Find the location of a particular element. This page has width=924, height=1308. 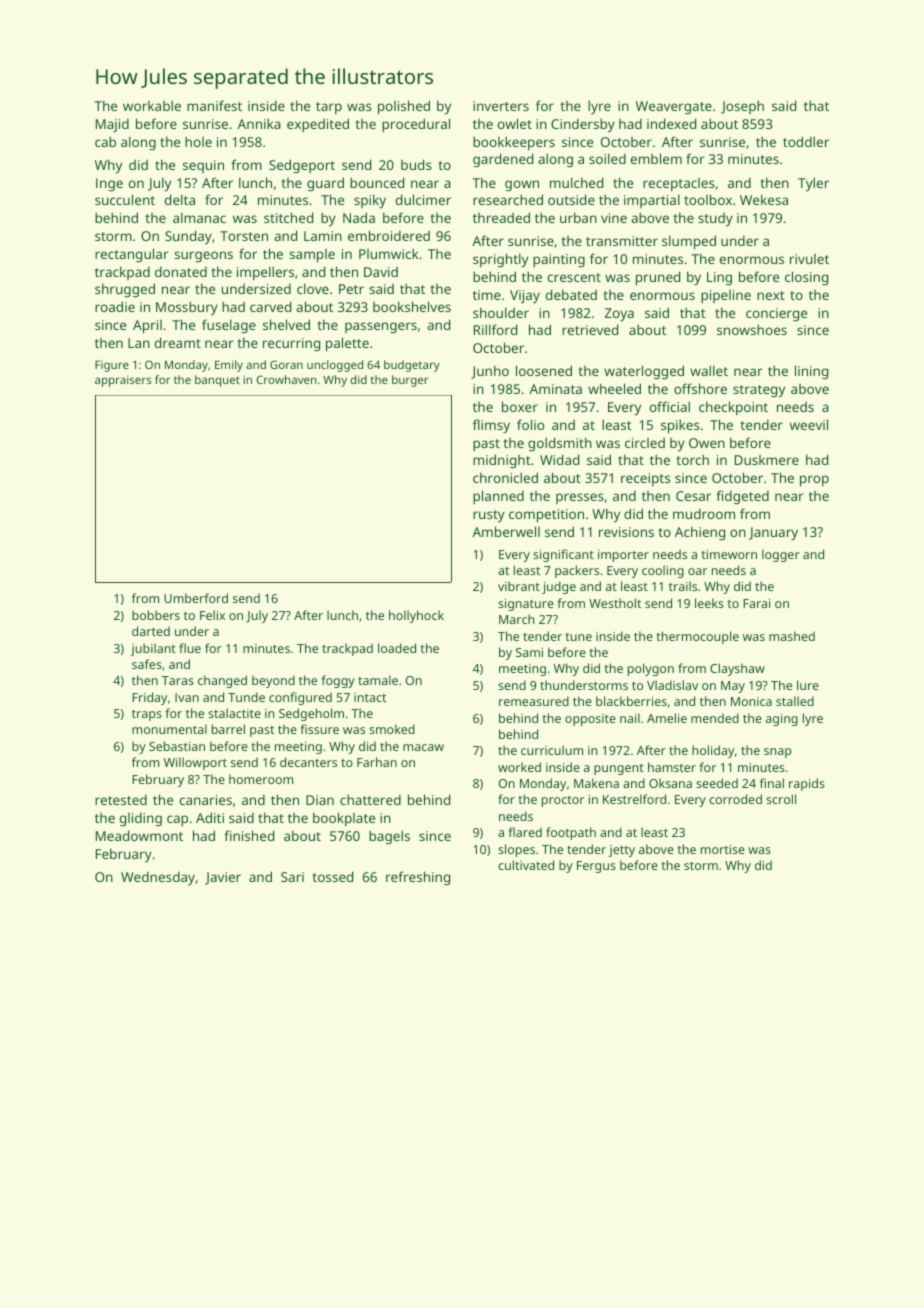

Weavergate is located at coordinates (674, 107).
